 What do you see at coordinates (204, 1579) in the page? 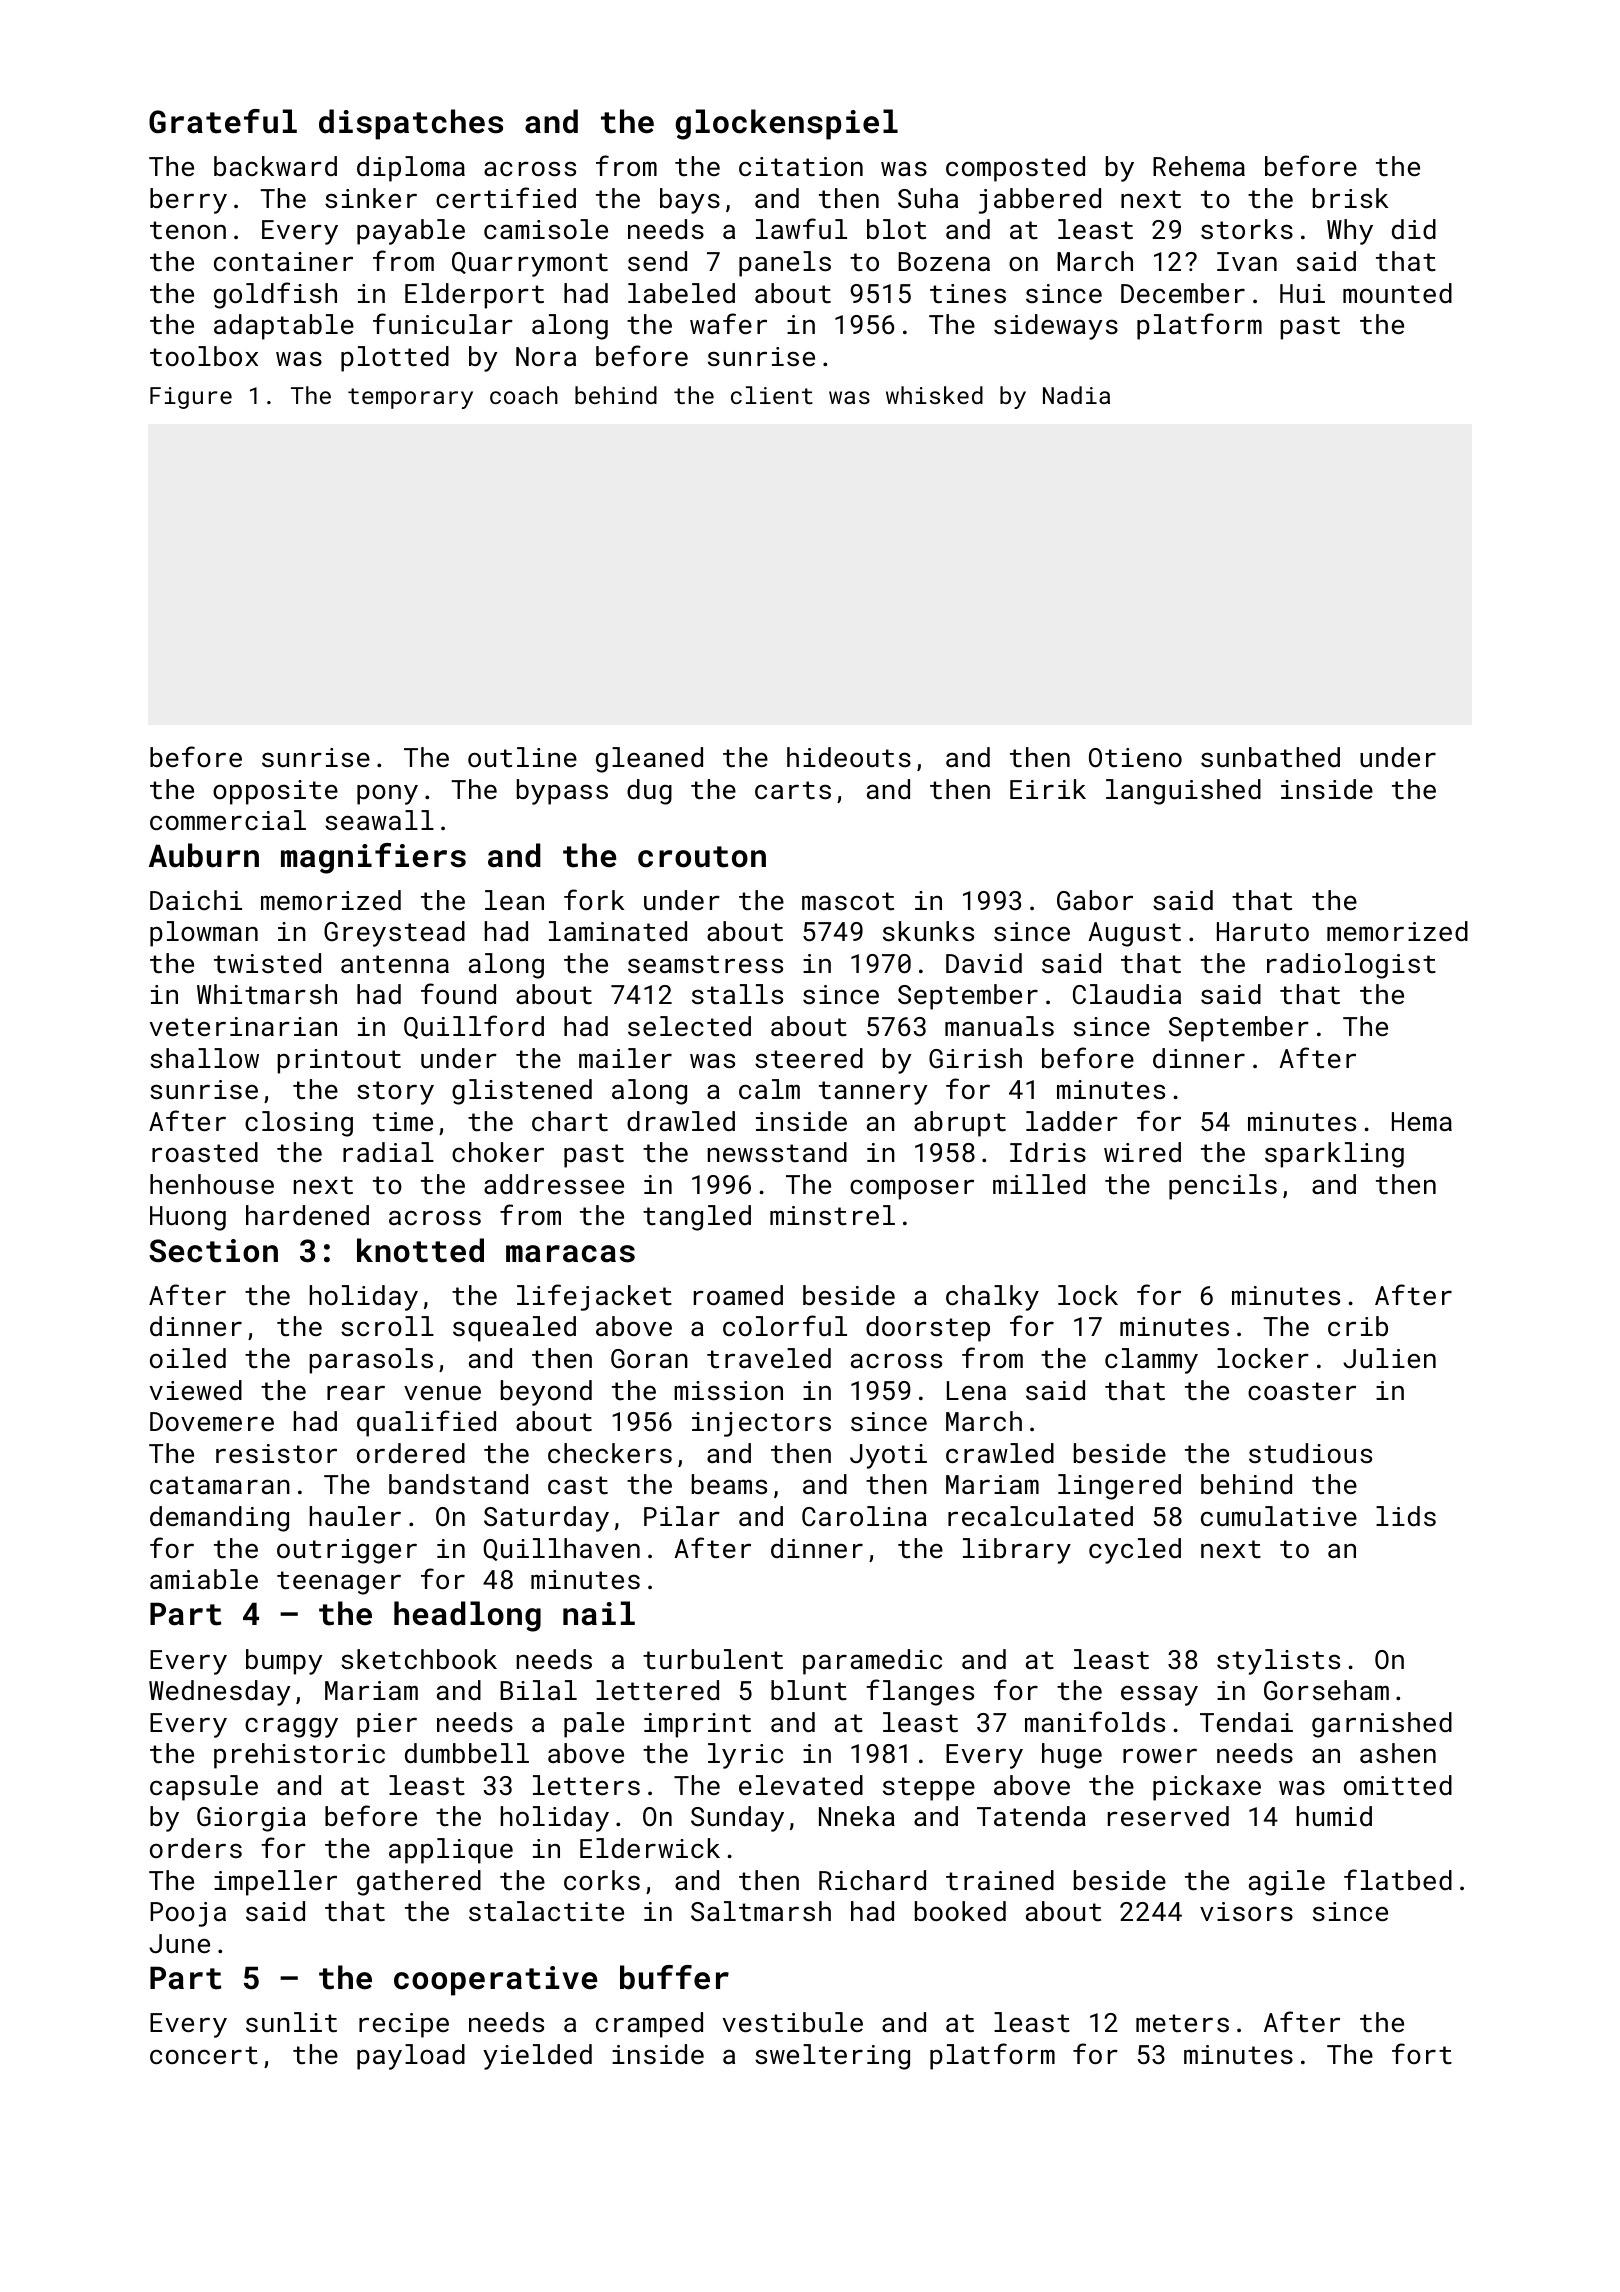
I see `amiable` at bounding box center [204, 1579].
